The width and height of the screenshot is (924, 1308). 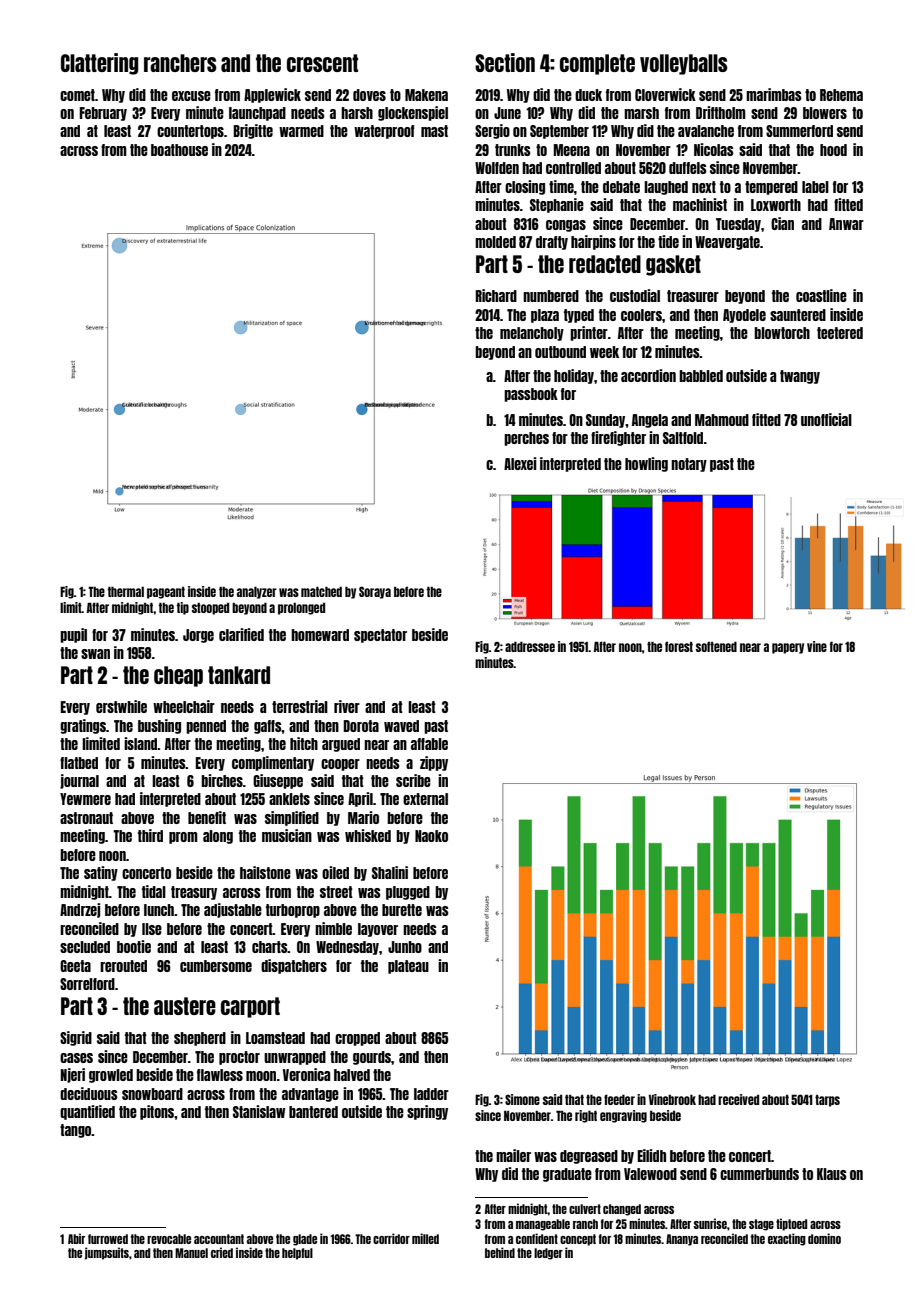 I want to click on tango, so click(x=76, y=1131).
